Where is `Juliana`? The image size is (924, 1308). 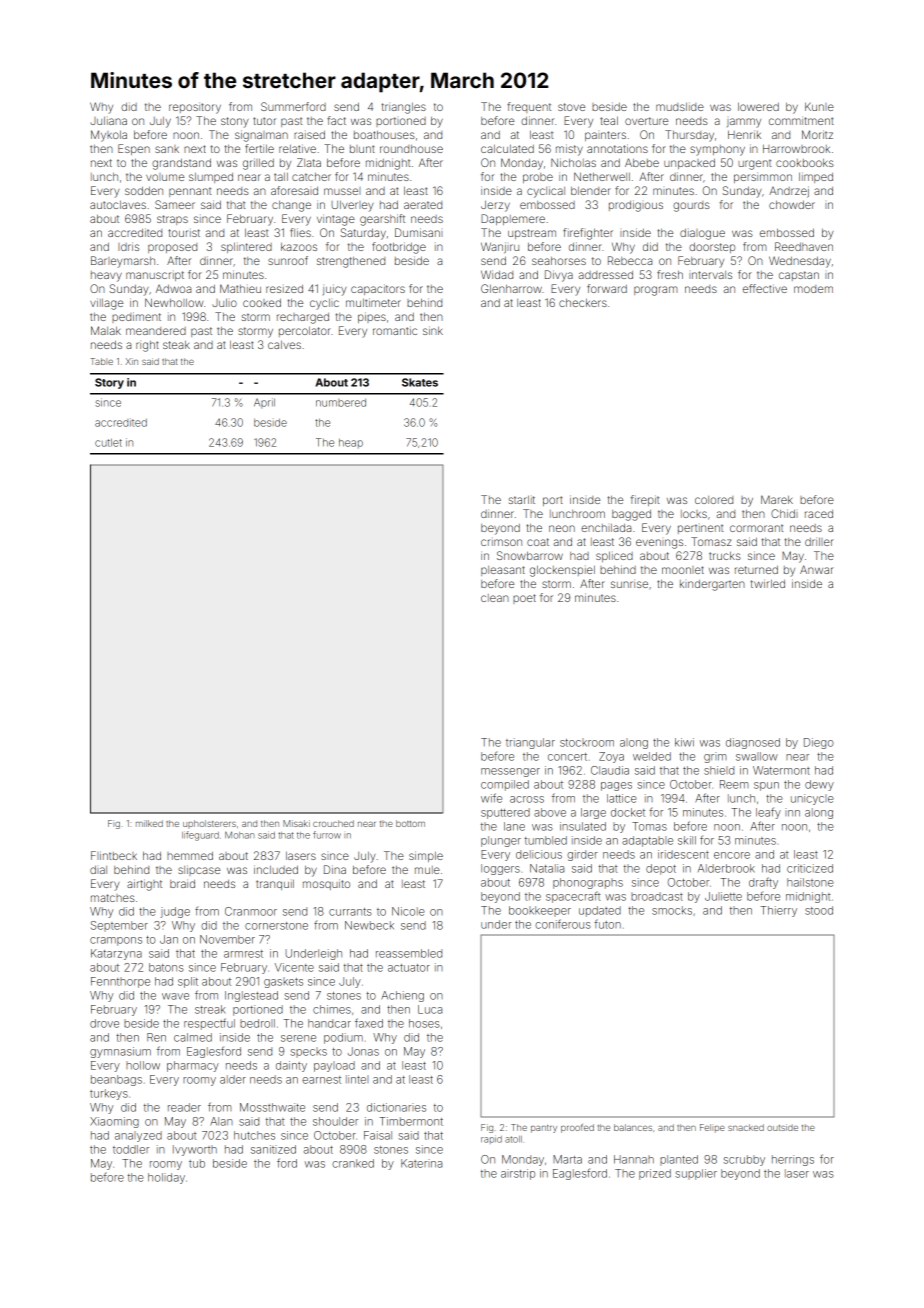 Juliana is located at coordinates (108, 120).
